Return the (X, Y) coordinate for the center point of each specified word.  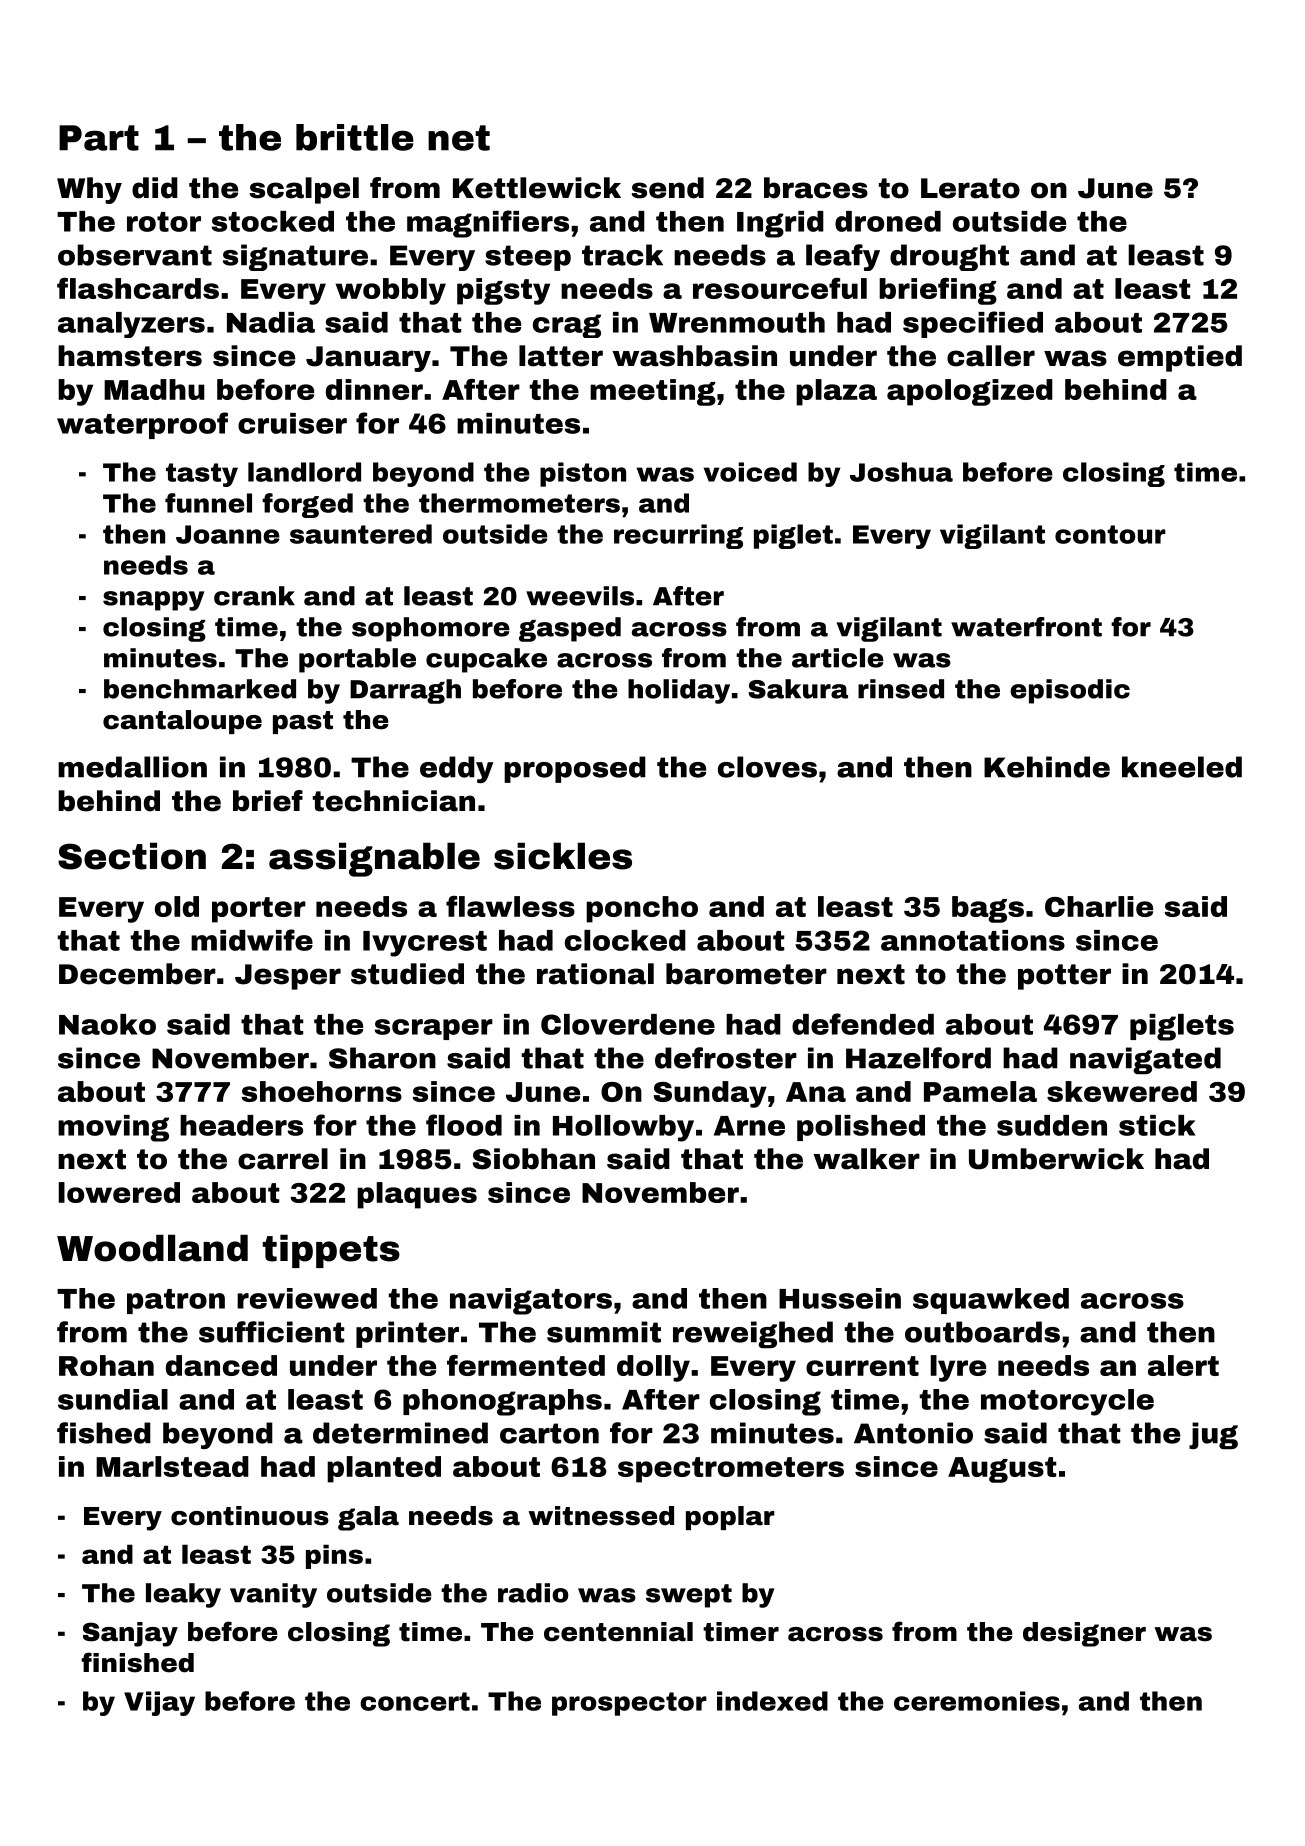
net (459, 138)
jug (1213, 1435)
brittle (355, 137)
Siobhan (534, 1159)
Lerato (970, 188)
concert (415, 1701)
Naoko (107, 1024)
